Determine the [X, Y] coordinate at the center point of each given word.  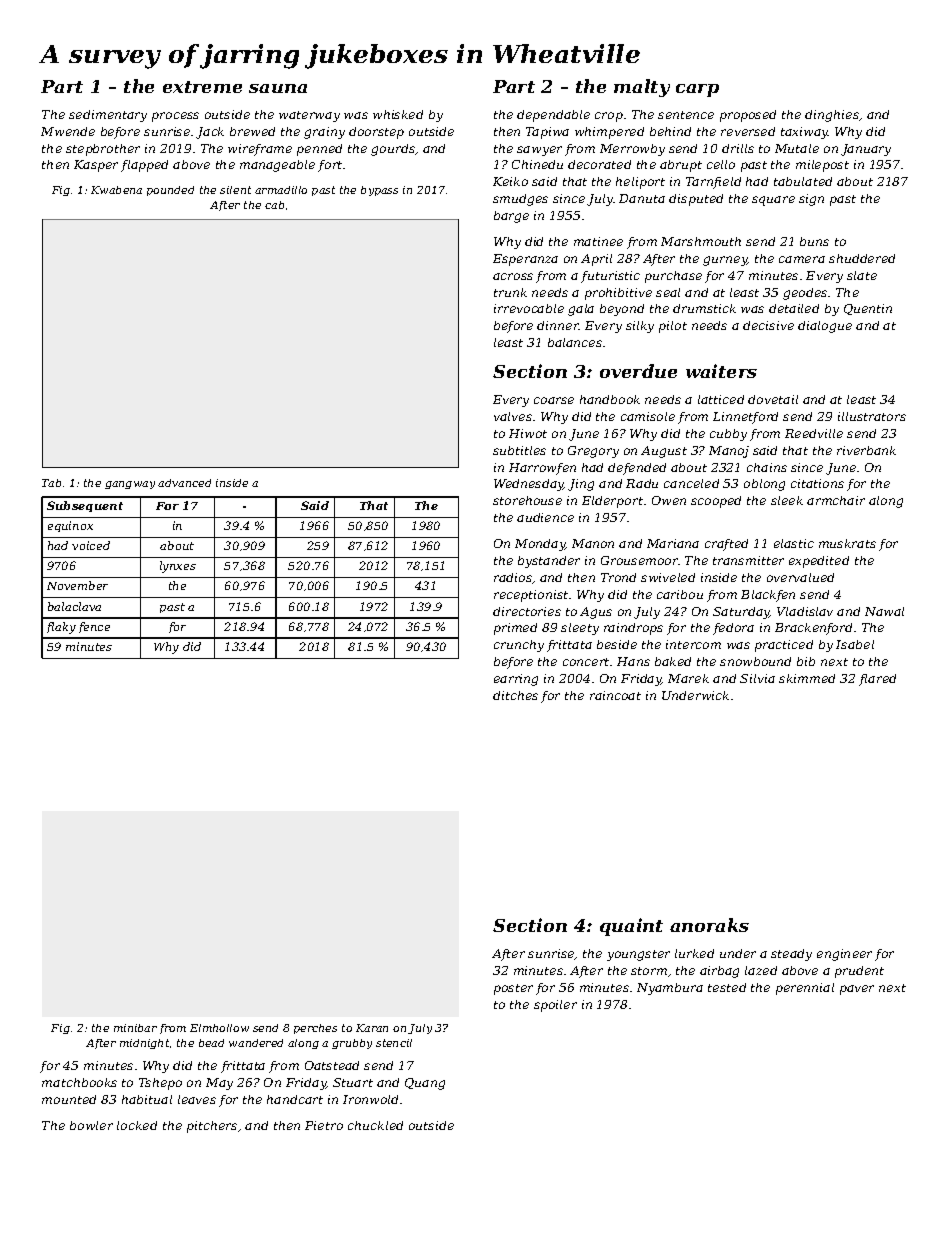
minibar [135, 1028]
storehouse [527, 500]
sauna [278, 88]
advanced [184, 483]
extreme [202, 87]
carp [697, 90]
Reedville [814, 433]
